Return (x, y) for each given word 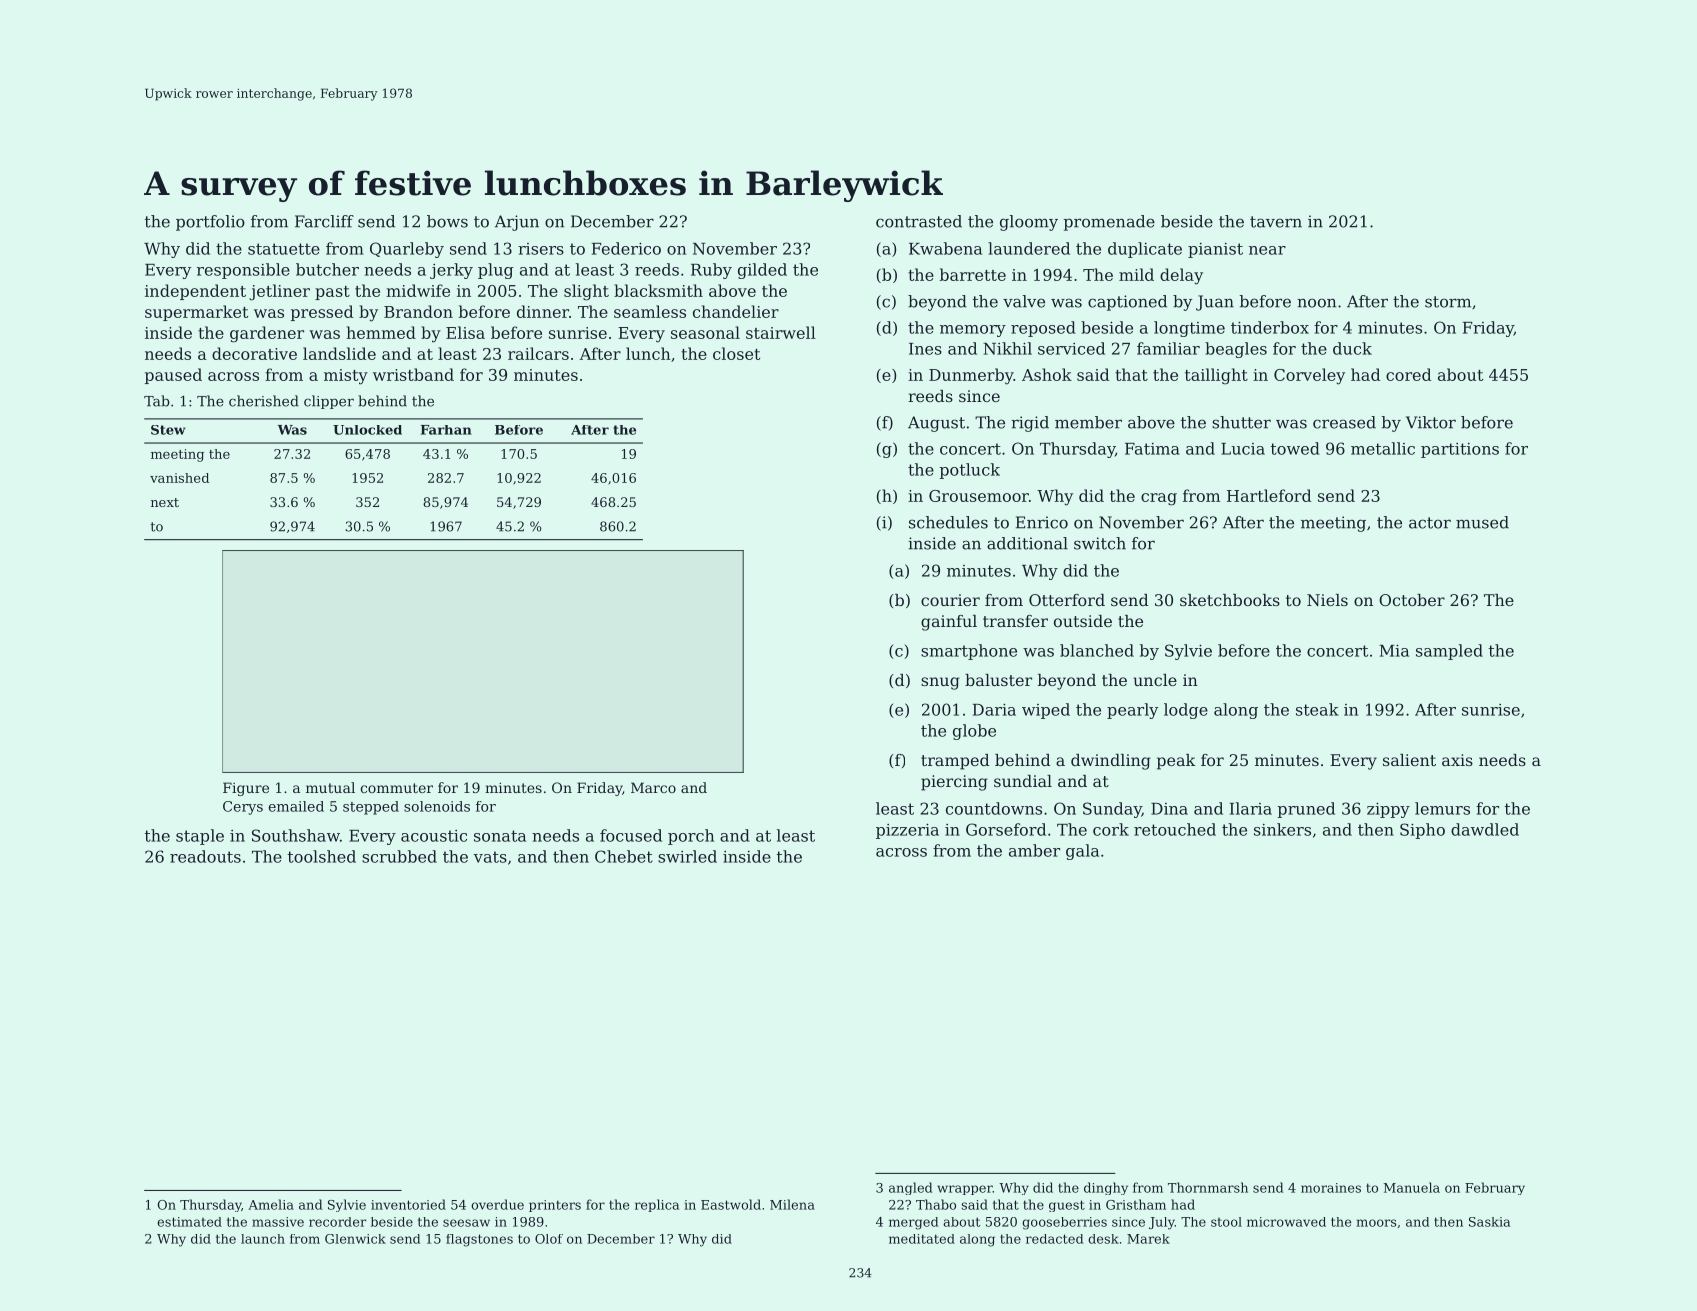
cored (1408, 374)
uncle (1155, 680)
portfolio (210, 223)
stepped (371, 808)
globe (974, 732)
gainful (949, 623)
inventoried (408, 1204)
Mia (1394, 651)
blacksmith (658, 290)
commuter (396, 788)
